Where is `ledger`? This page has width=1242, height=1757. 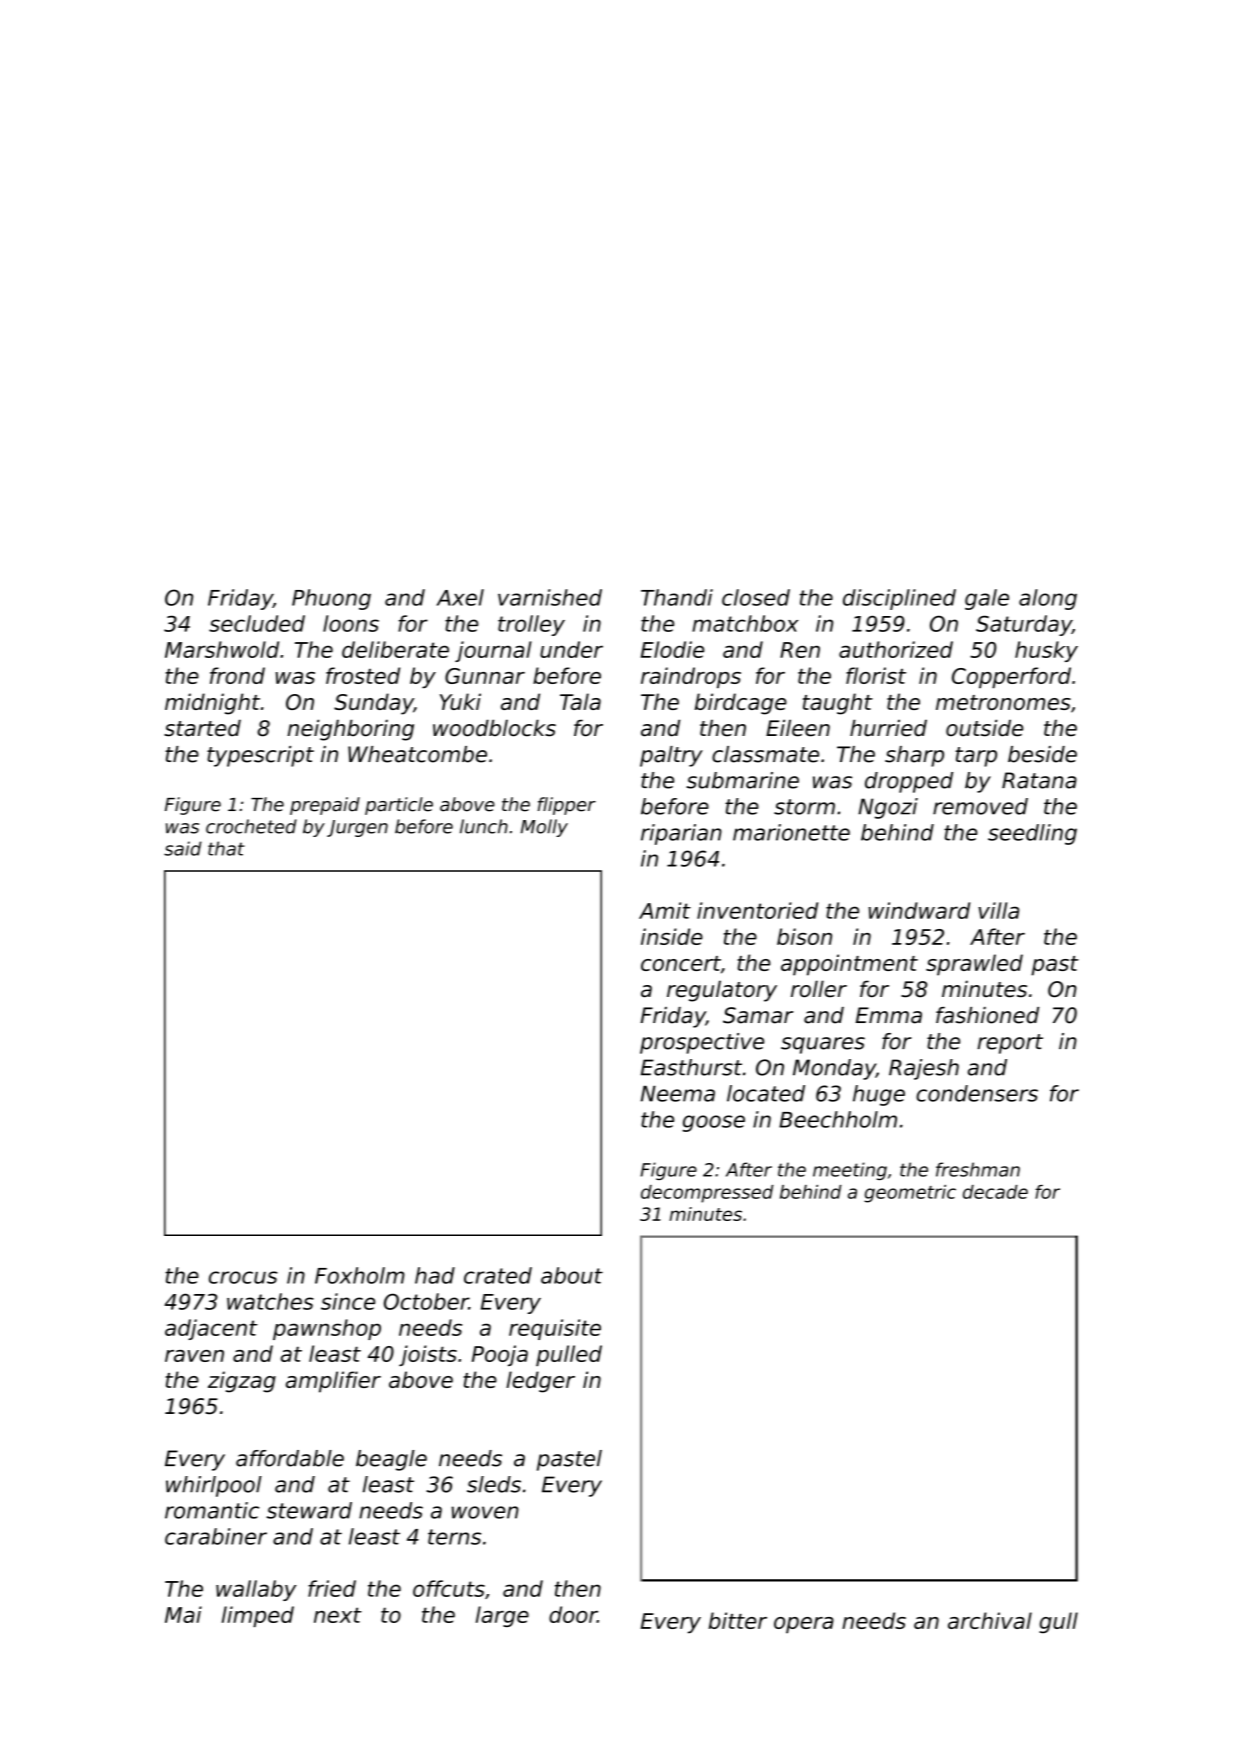 ledger is located at coordinates (540, 1382).
